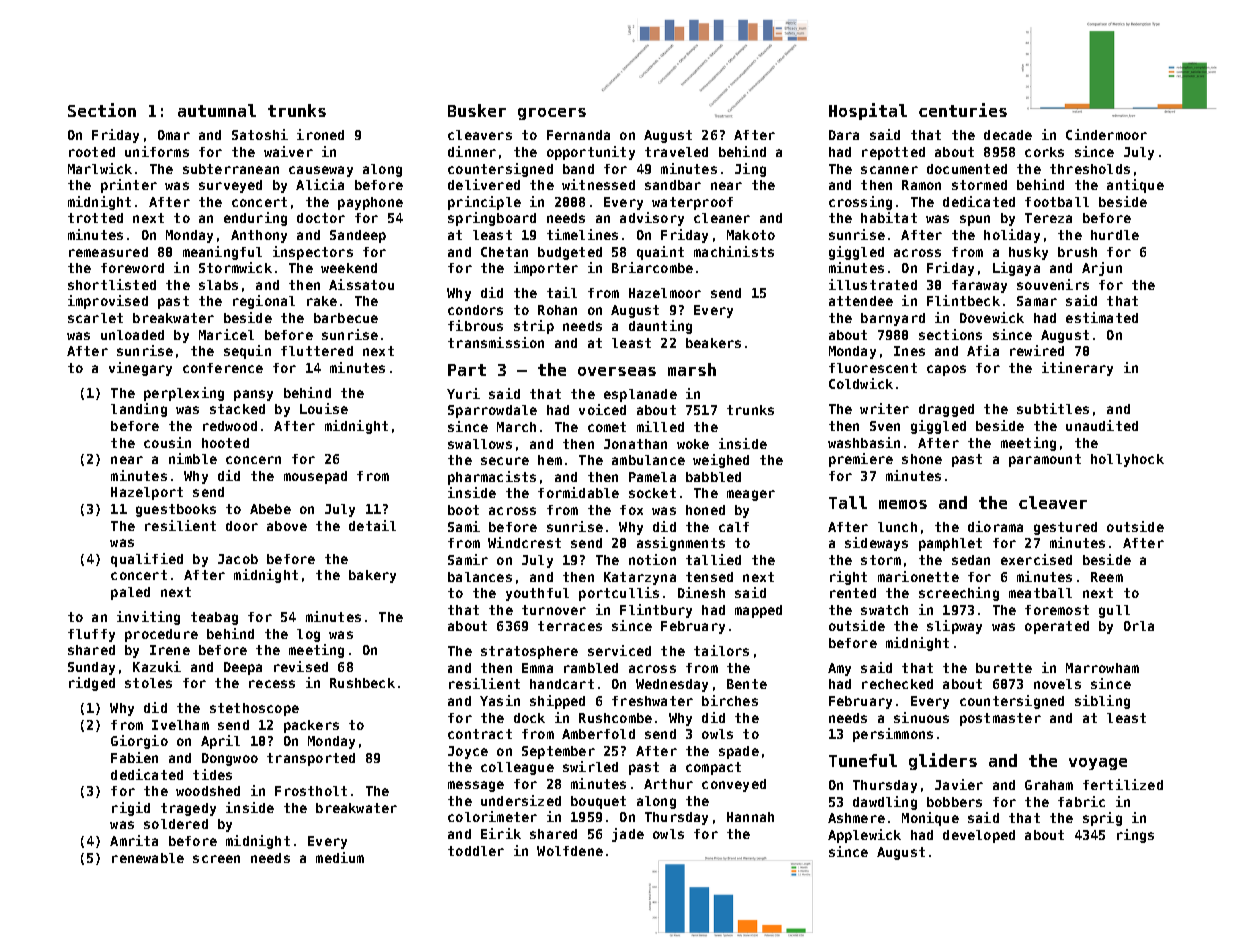 The width and height of the page is (1233, 952). I want to click on autumnal, so click(217, 110).
